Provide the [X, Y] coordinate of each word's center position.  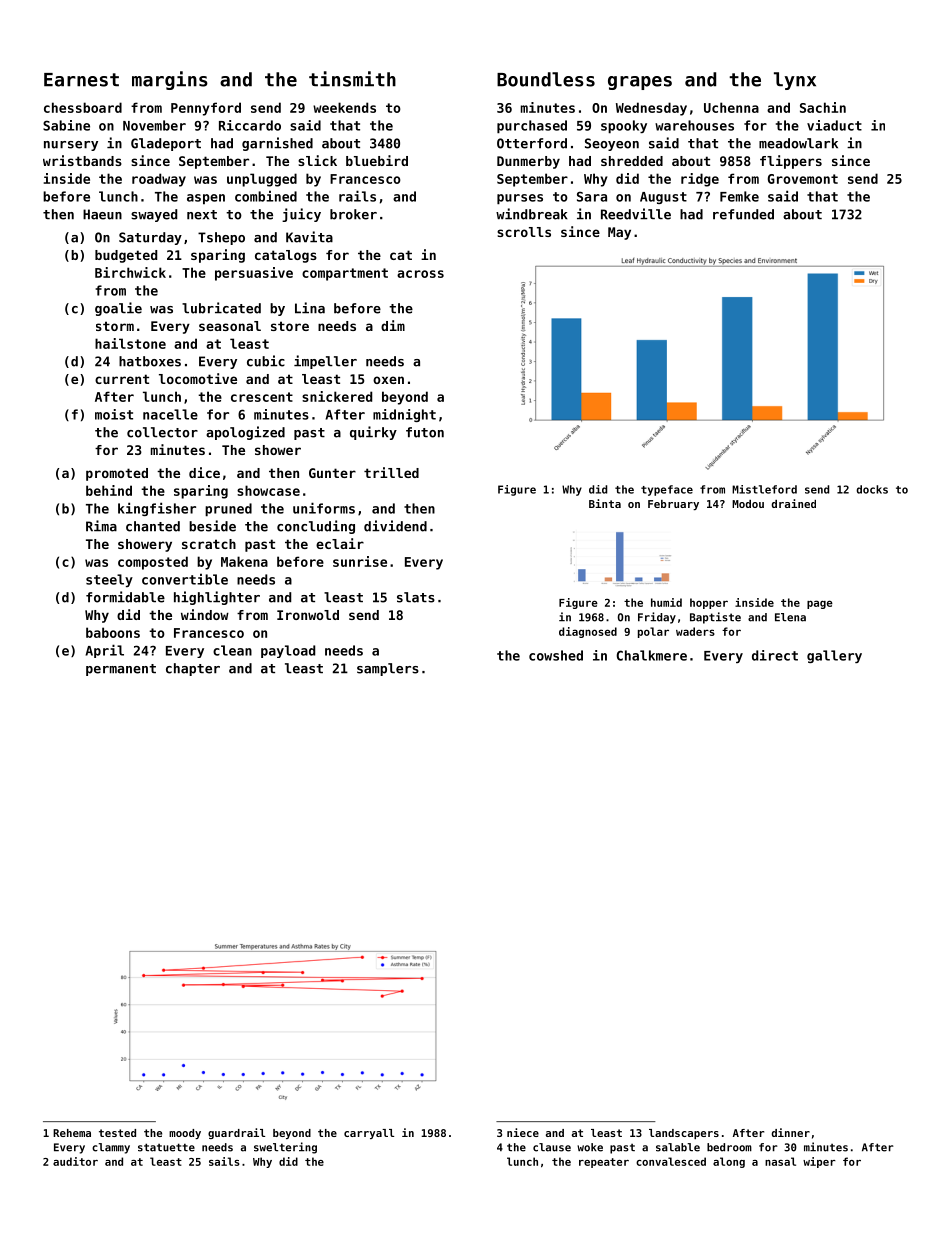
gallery [834, 656]
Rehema [72, 1133]
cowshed [556, 655]
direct [775, 655]
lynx [795, 81]
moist [114, 414]
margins [170, 80]
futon [425, 432]
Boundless [546, 79]
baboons [113, 632]
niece [523, 1132]
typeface [667, 490]
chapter [193, 669]
